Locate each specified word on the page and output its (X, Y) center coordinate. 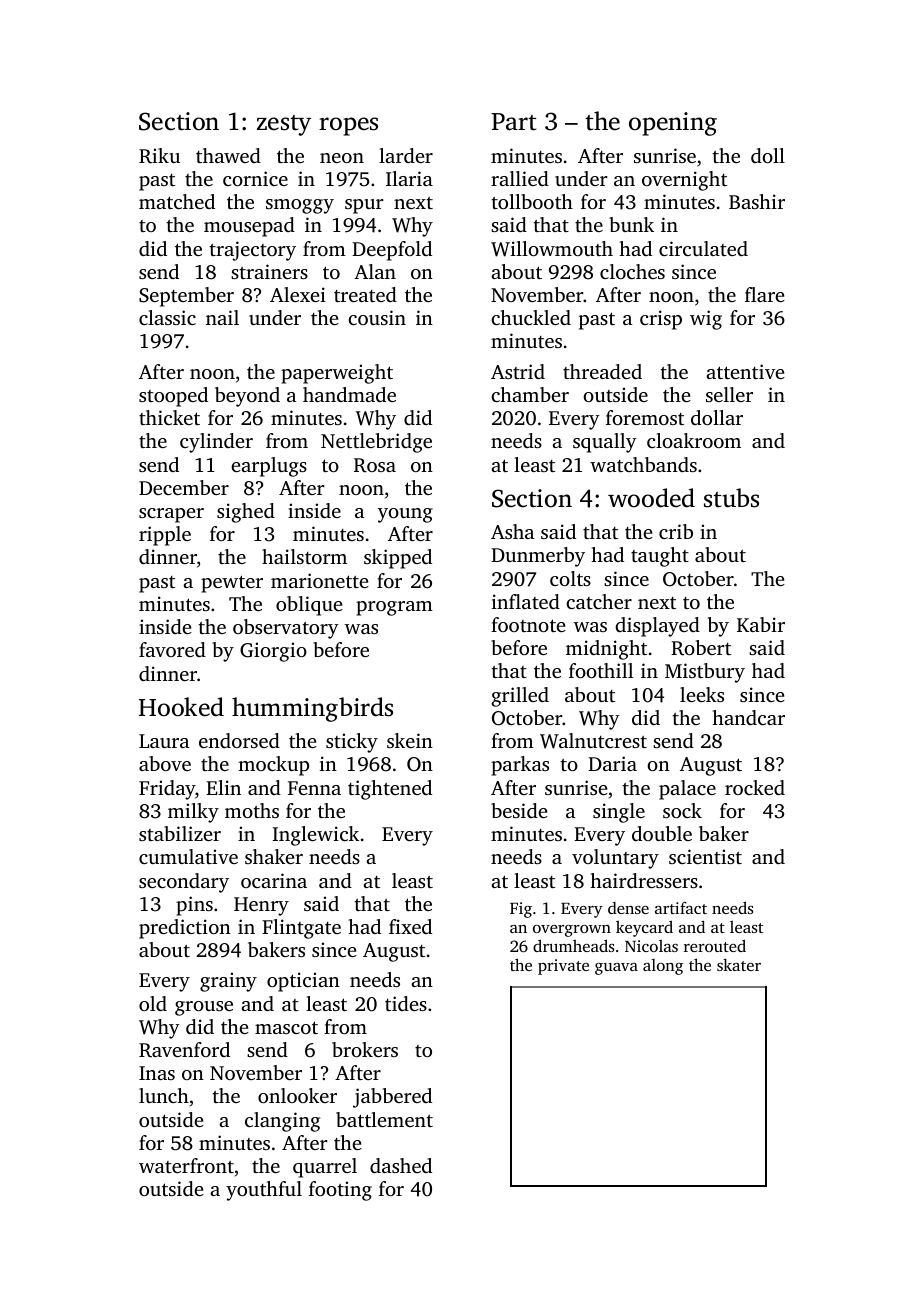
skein (410, 740)
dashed (401, 1165)
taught (660, 557)
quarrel (325, 1168)
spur (364, 206)
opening (673, 124)
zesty (284, 125)
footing (340, 1191)
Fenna (314, 788)
